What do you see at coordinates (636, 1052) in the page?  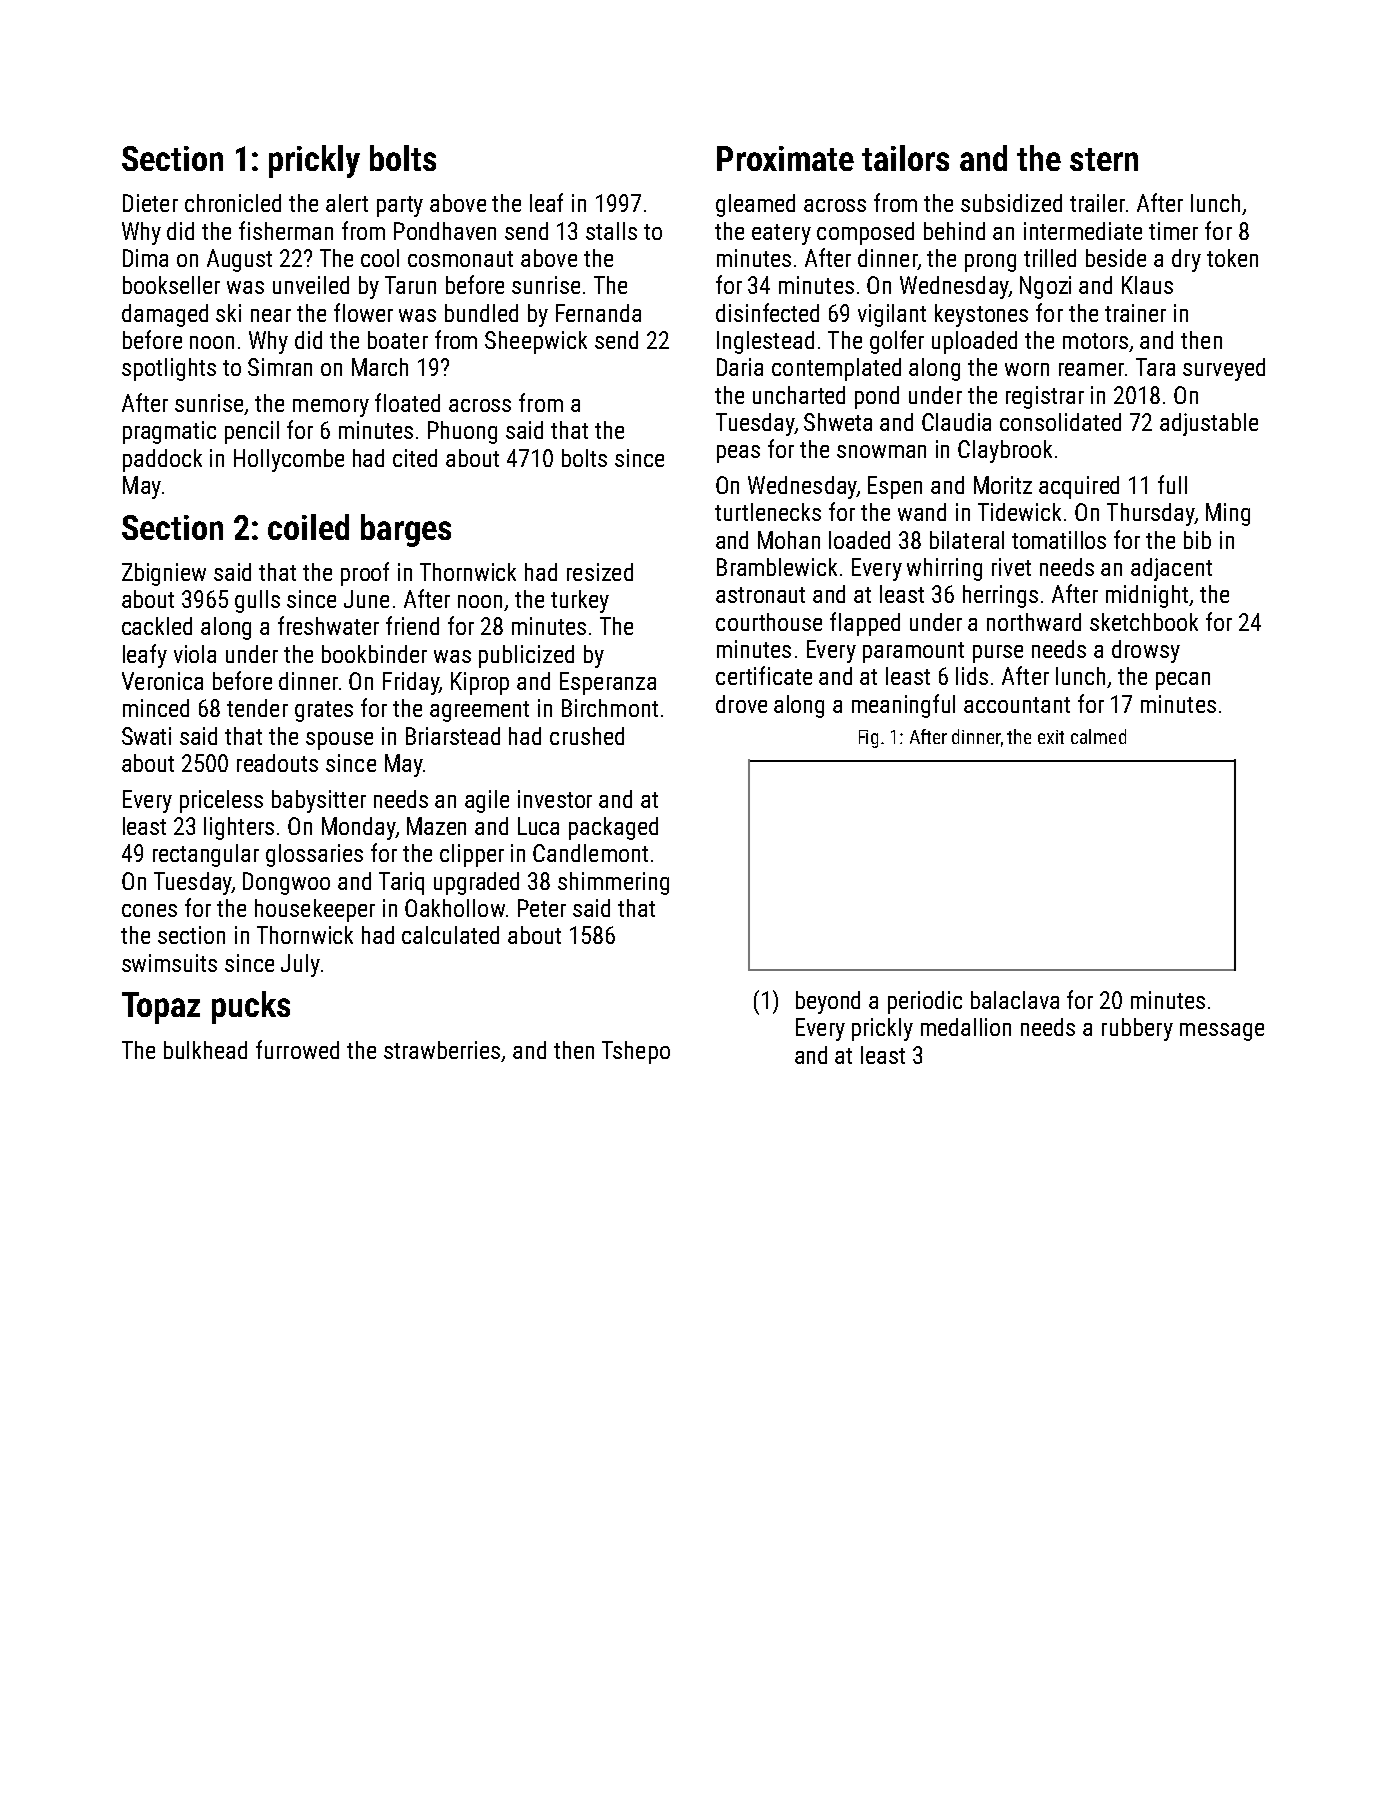 I see `Tshepo` at bounding box center [636, 1052].
